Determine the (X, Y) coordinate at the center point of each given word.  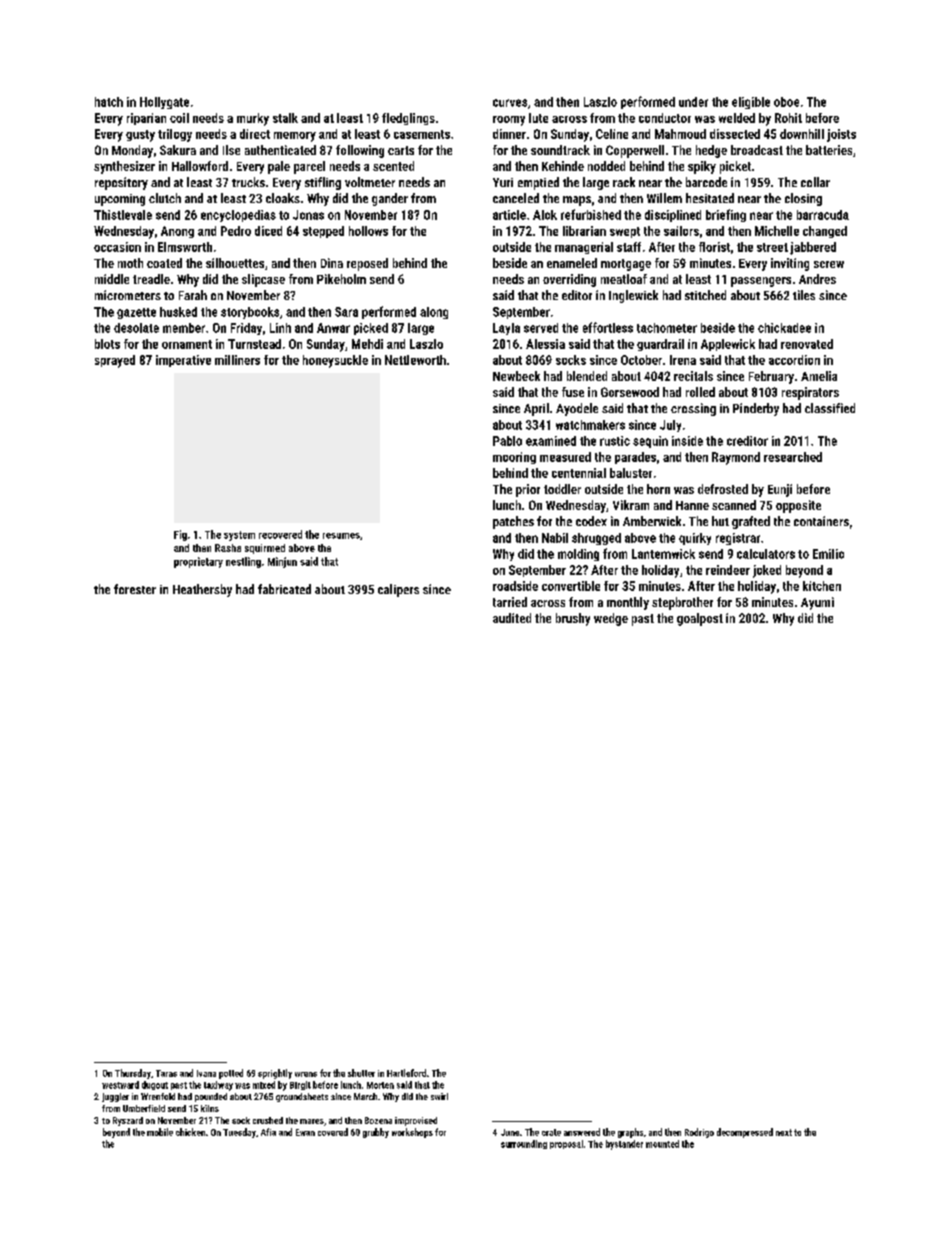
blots (107, 344)
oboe (786, 102)
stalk (285, 118)
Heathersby (202, 590)
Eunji (780, 490)
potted (231, 1074)
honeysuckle (335, 361)
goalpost (700, 619)
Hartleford (406, 1073)
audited (512, 618)
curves (510, 103)
